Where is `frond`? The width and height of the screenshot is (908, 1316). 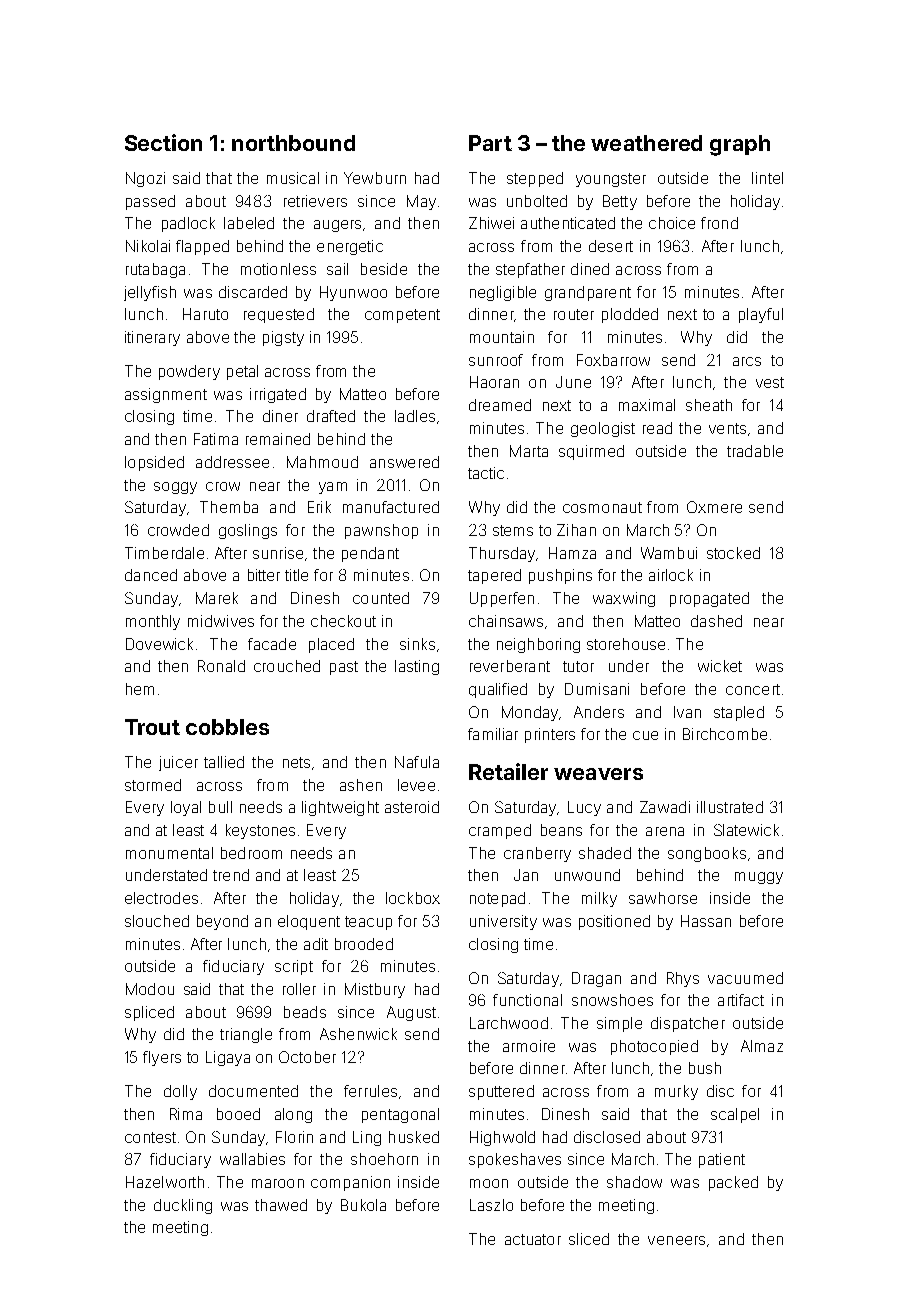 frond is located at coordinates (719, 223).
